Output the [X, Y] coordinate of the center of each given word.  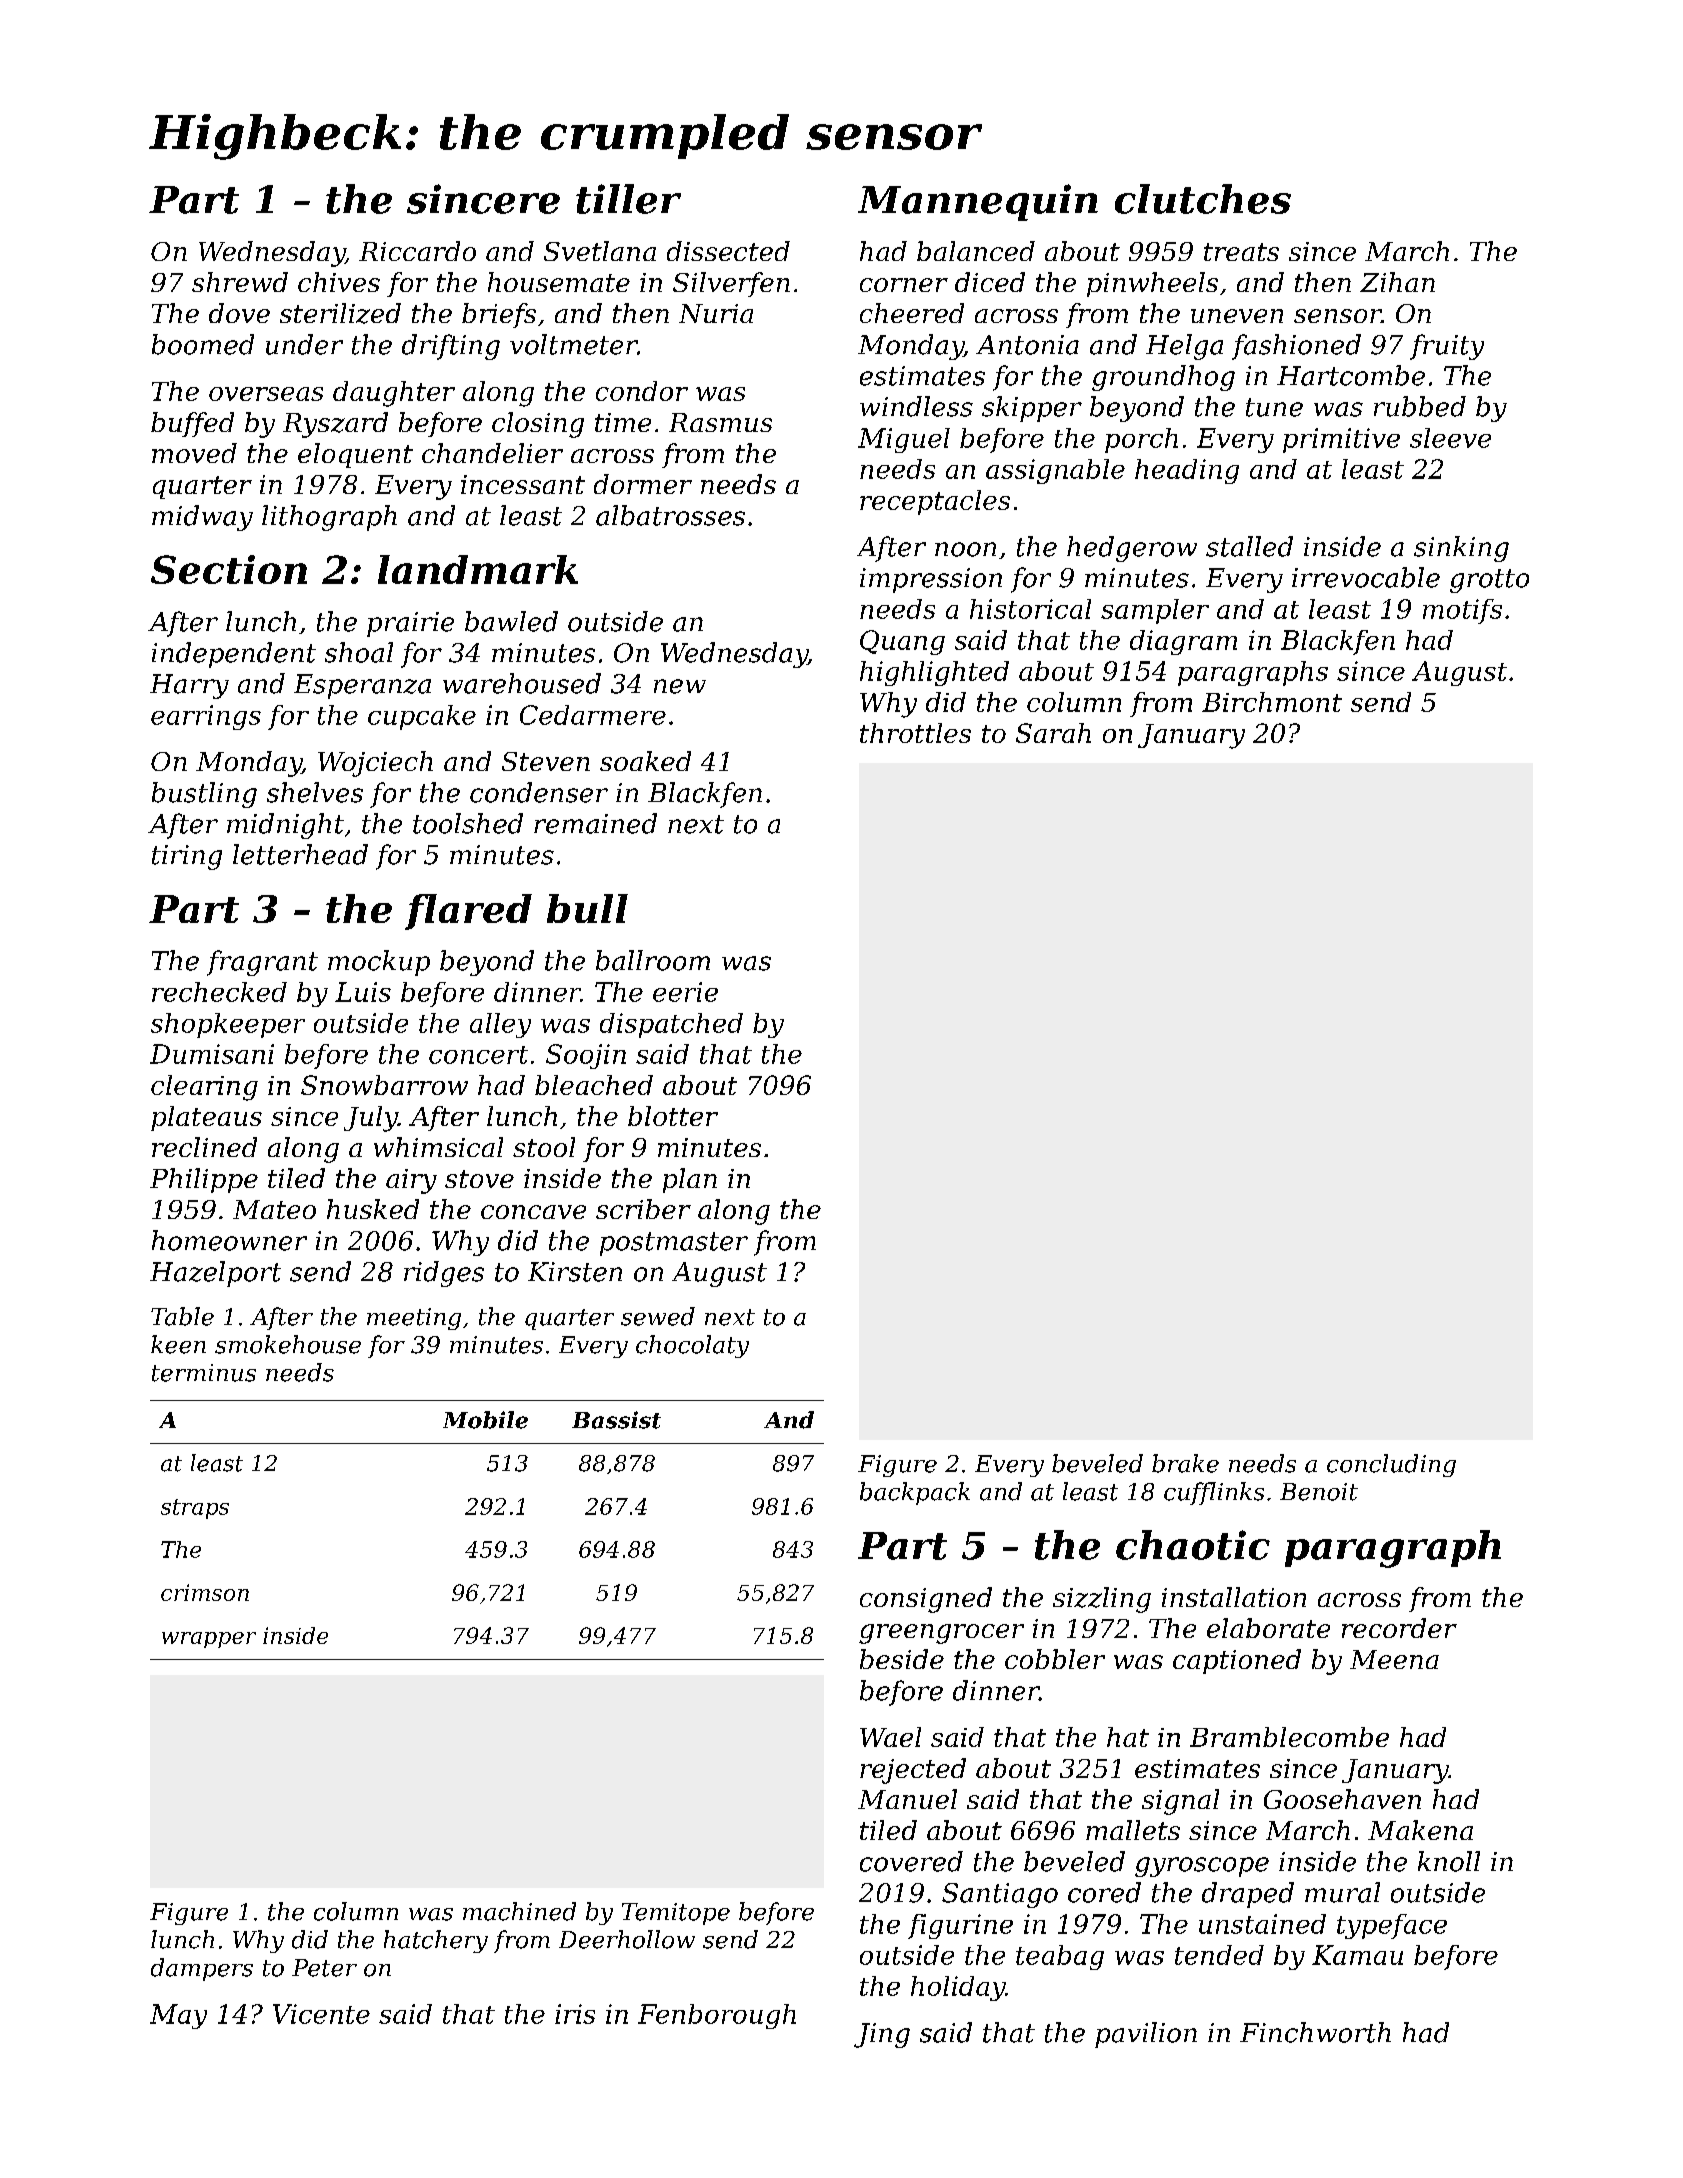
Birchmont [1272, 702]
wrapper [209, 1640]
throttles [915, 733]
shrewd [240, 282]
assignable [1055, 471]
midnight [285, 826]
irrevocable [1366, 577]
